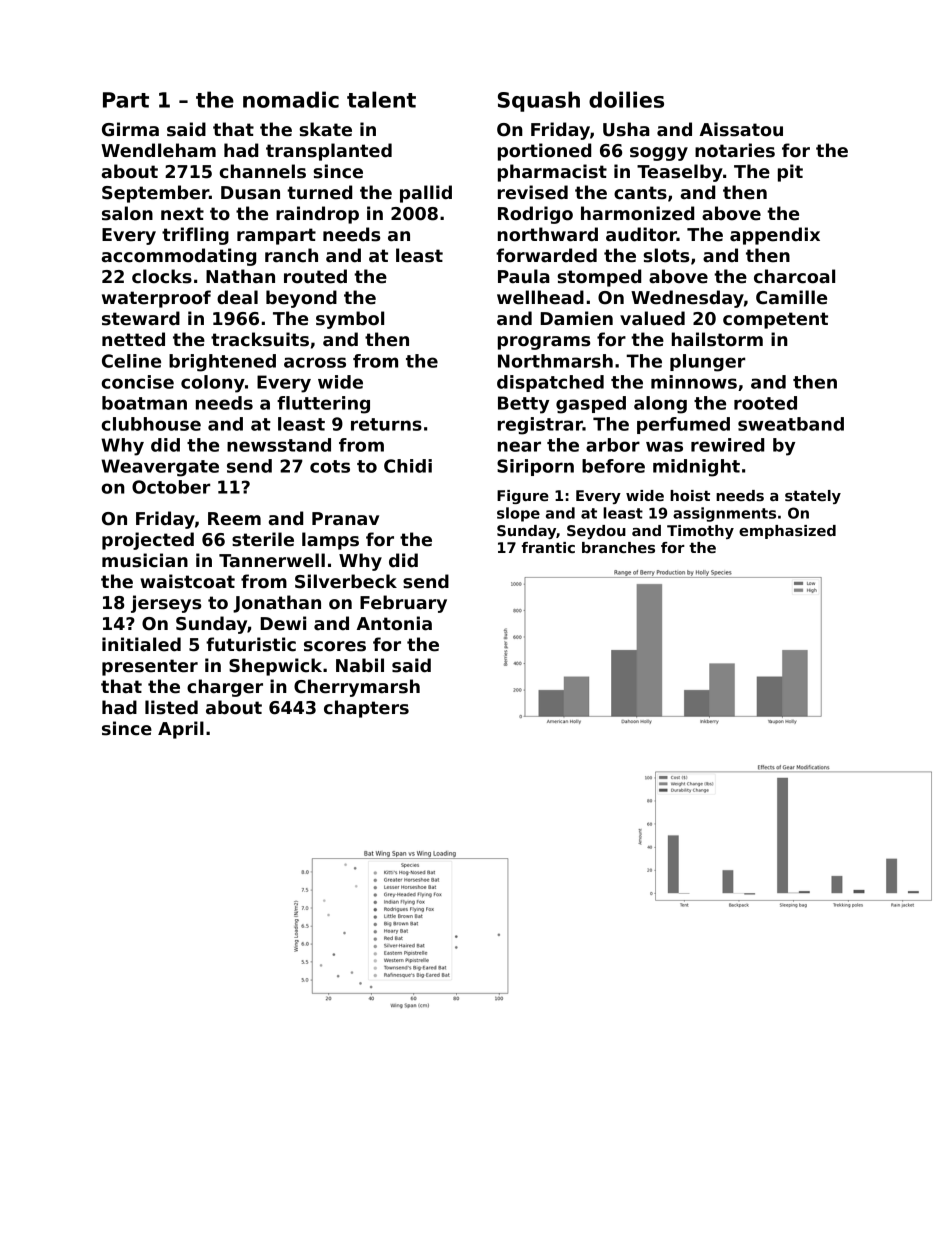  I want to click on midnight, so click(696, 468).
